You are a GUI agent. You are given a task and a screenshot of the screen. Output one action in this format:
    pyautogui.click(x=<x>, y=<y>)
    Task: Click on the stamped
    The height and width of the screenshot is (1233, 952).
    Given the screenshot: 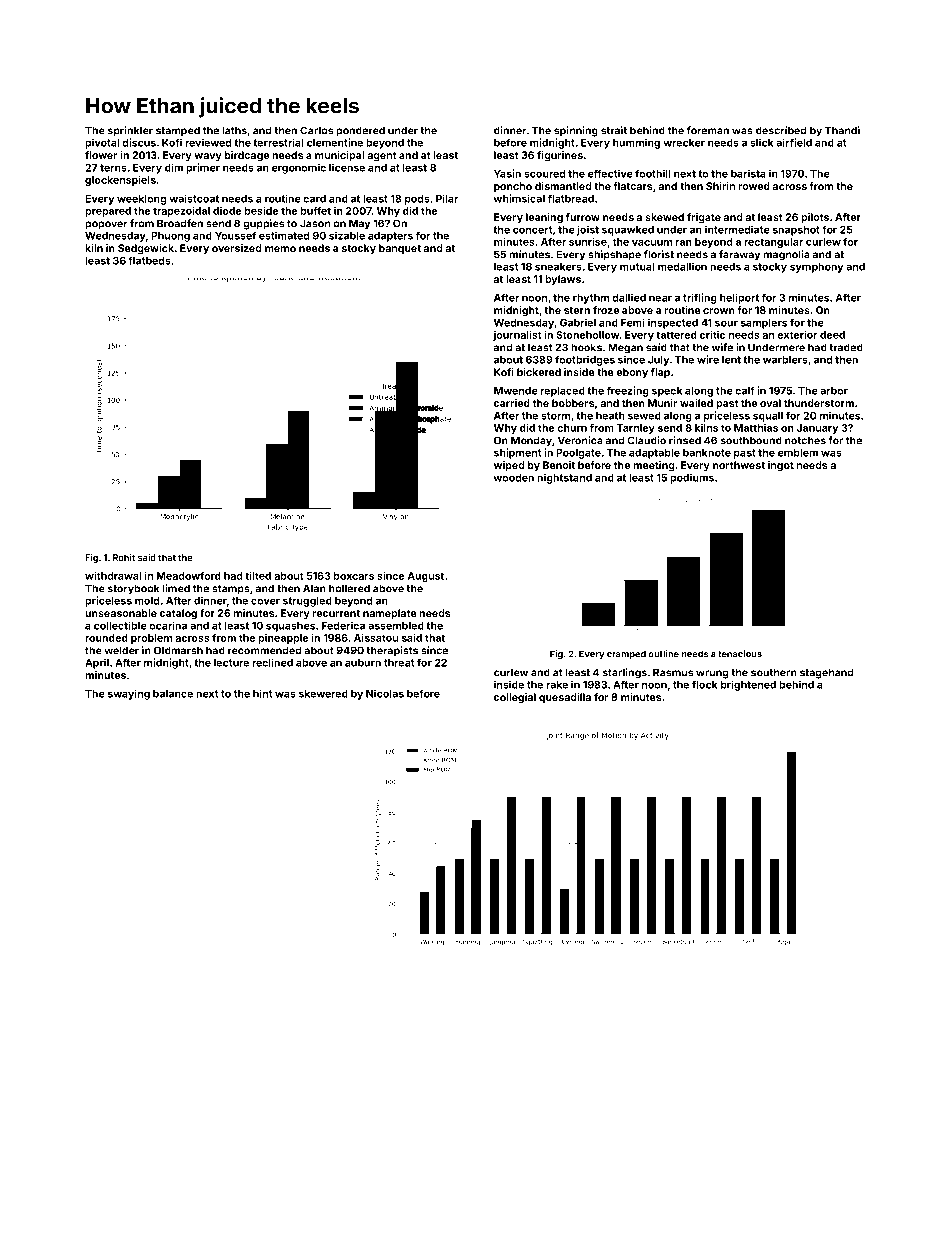 What is the action you would take?
    pyautogui.click(x=178, y=131)
